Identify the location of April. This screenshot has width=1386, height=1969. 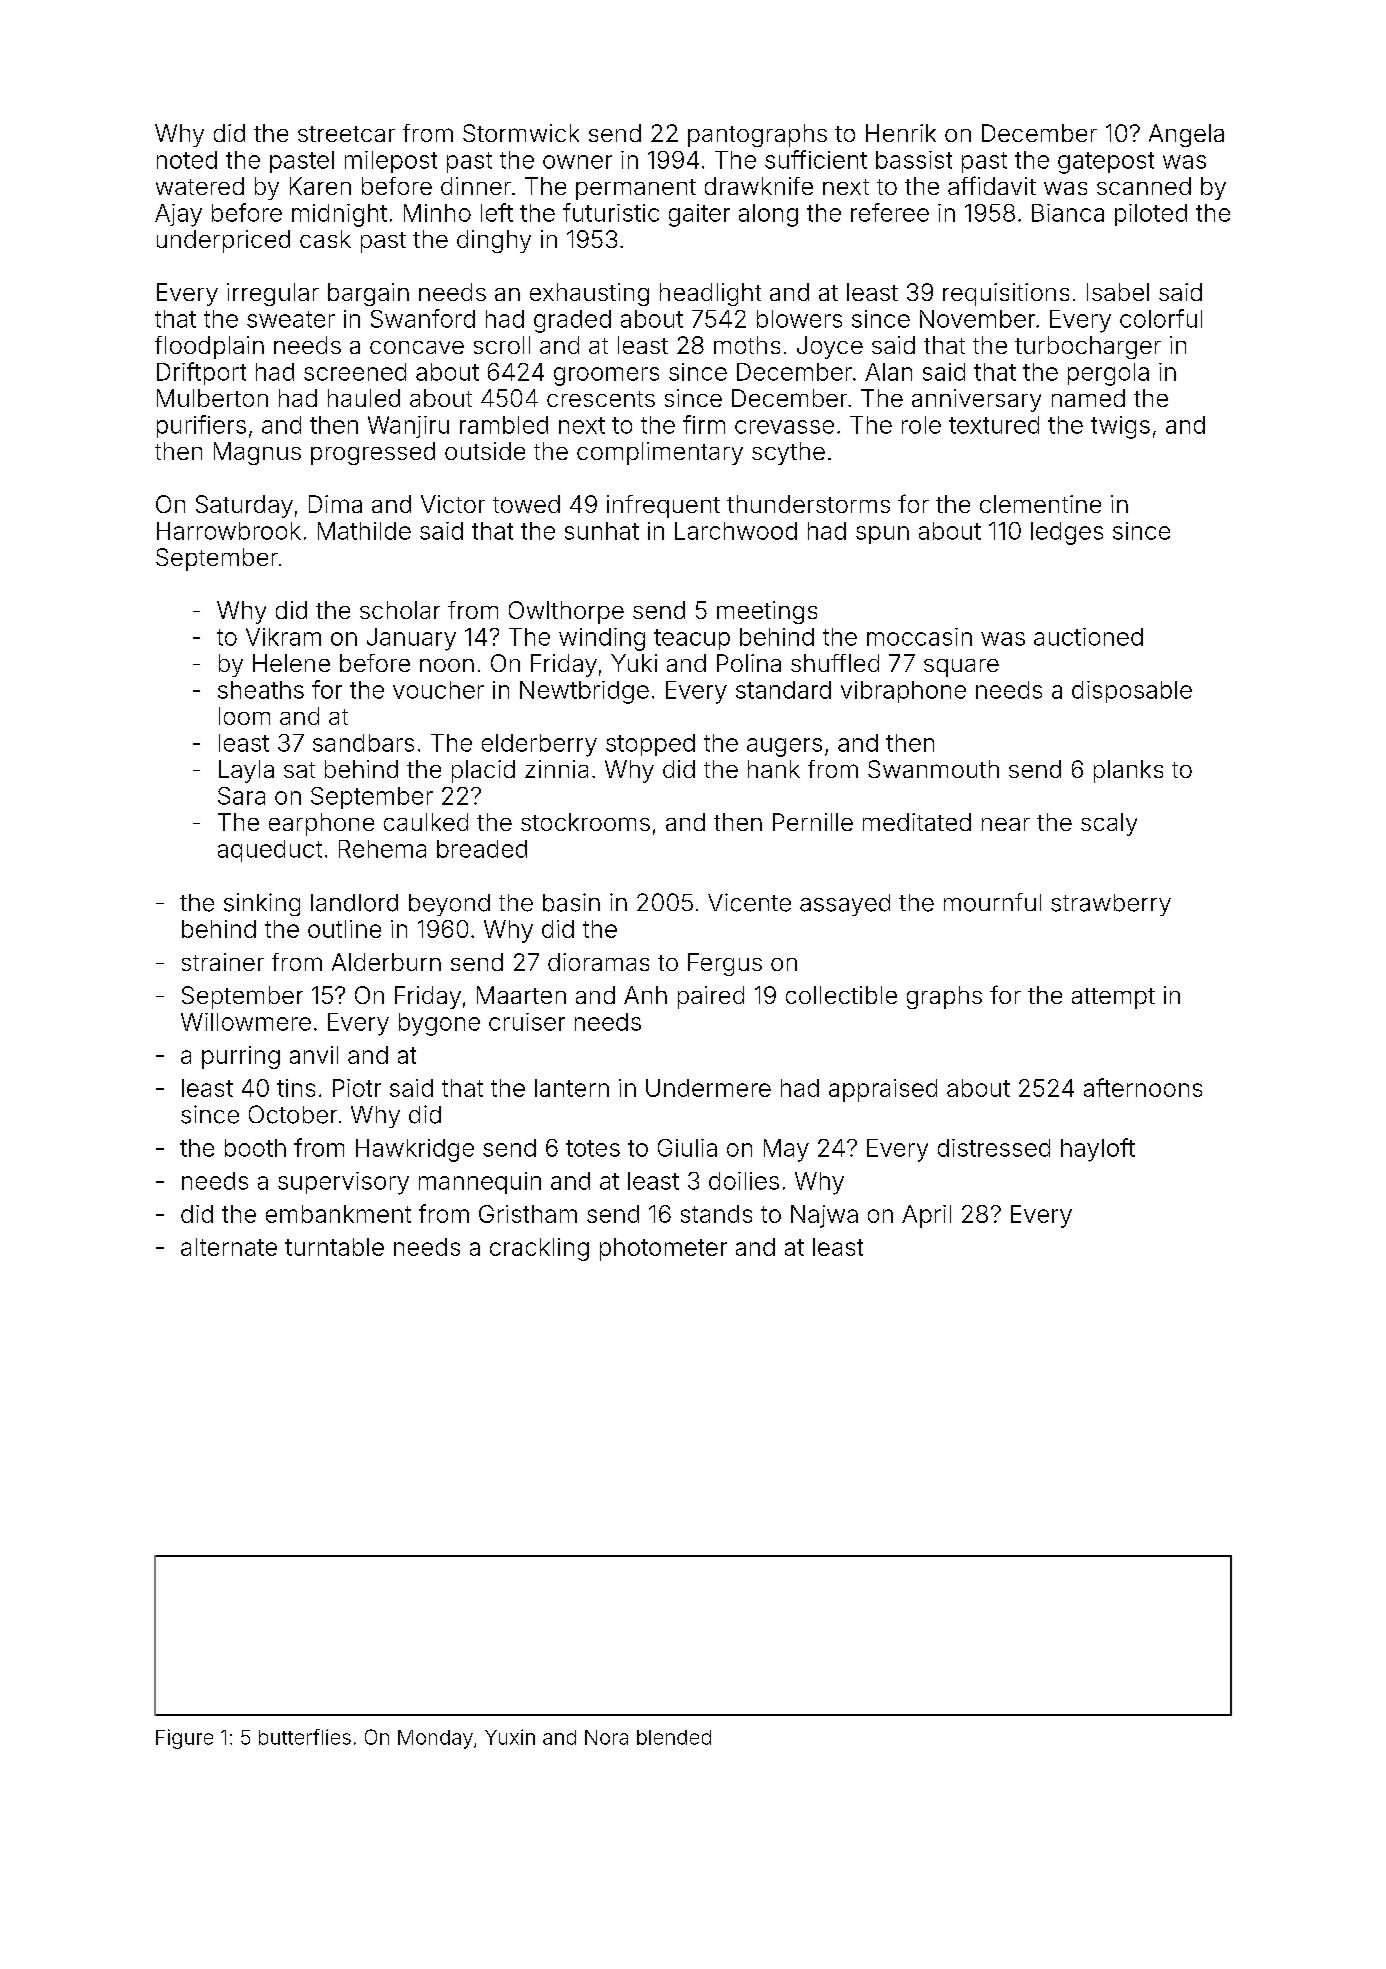
(926, 1216).
